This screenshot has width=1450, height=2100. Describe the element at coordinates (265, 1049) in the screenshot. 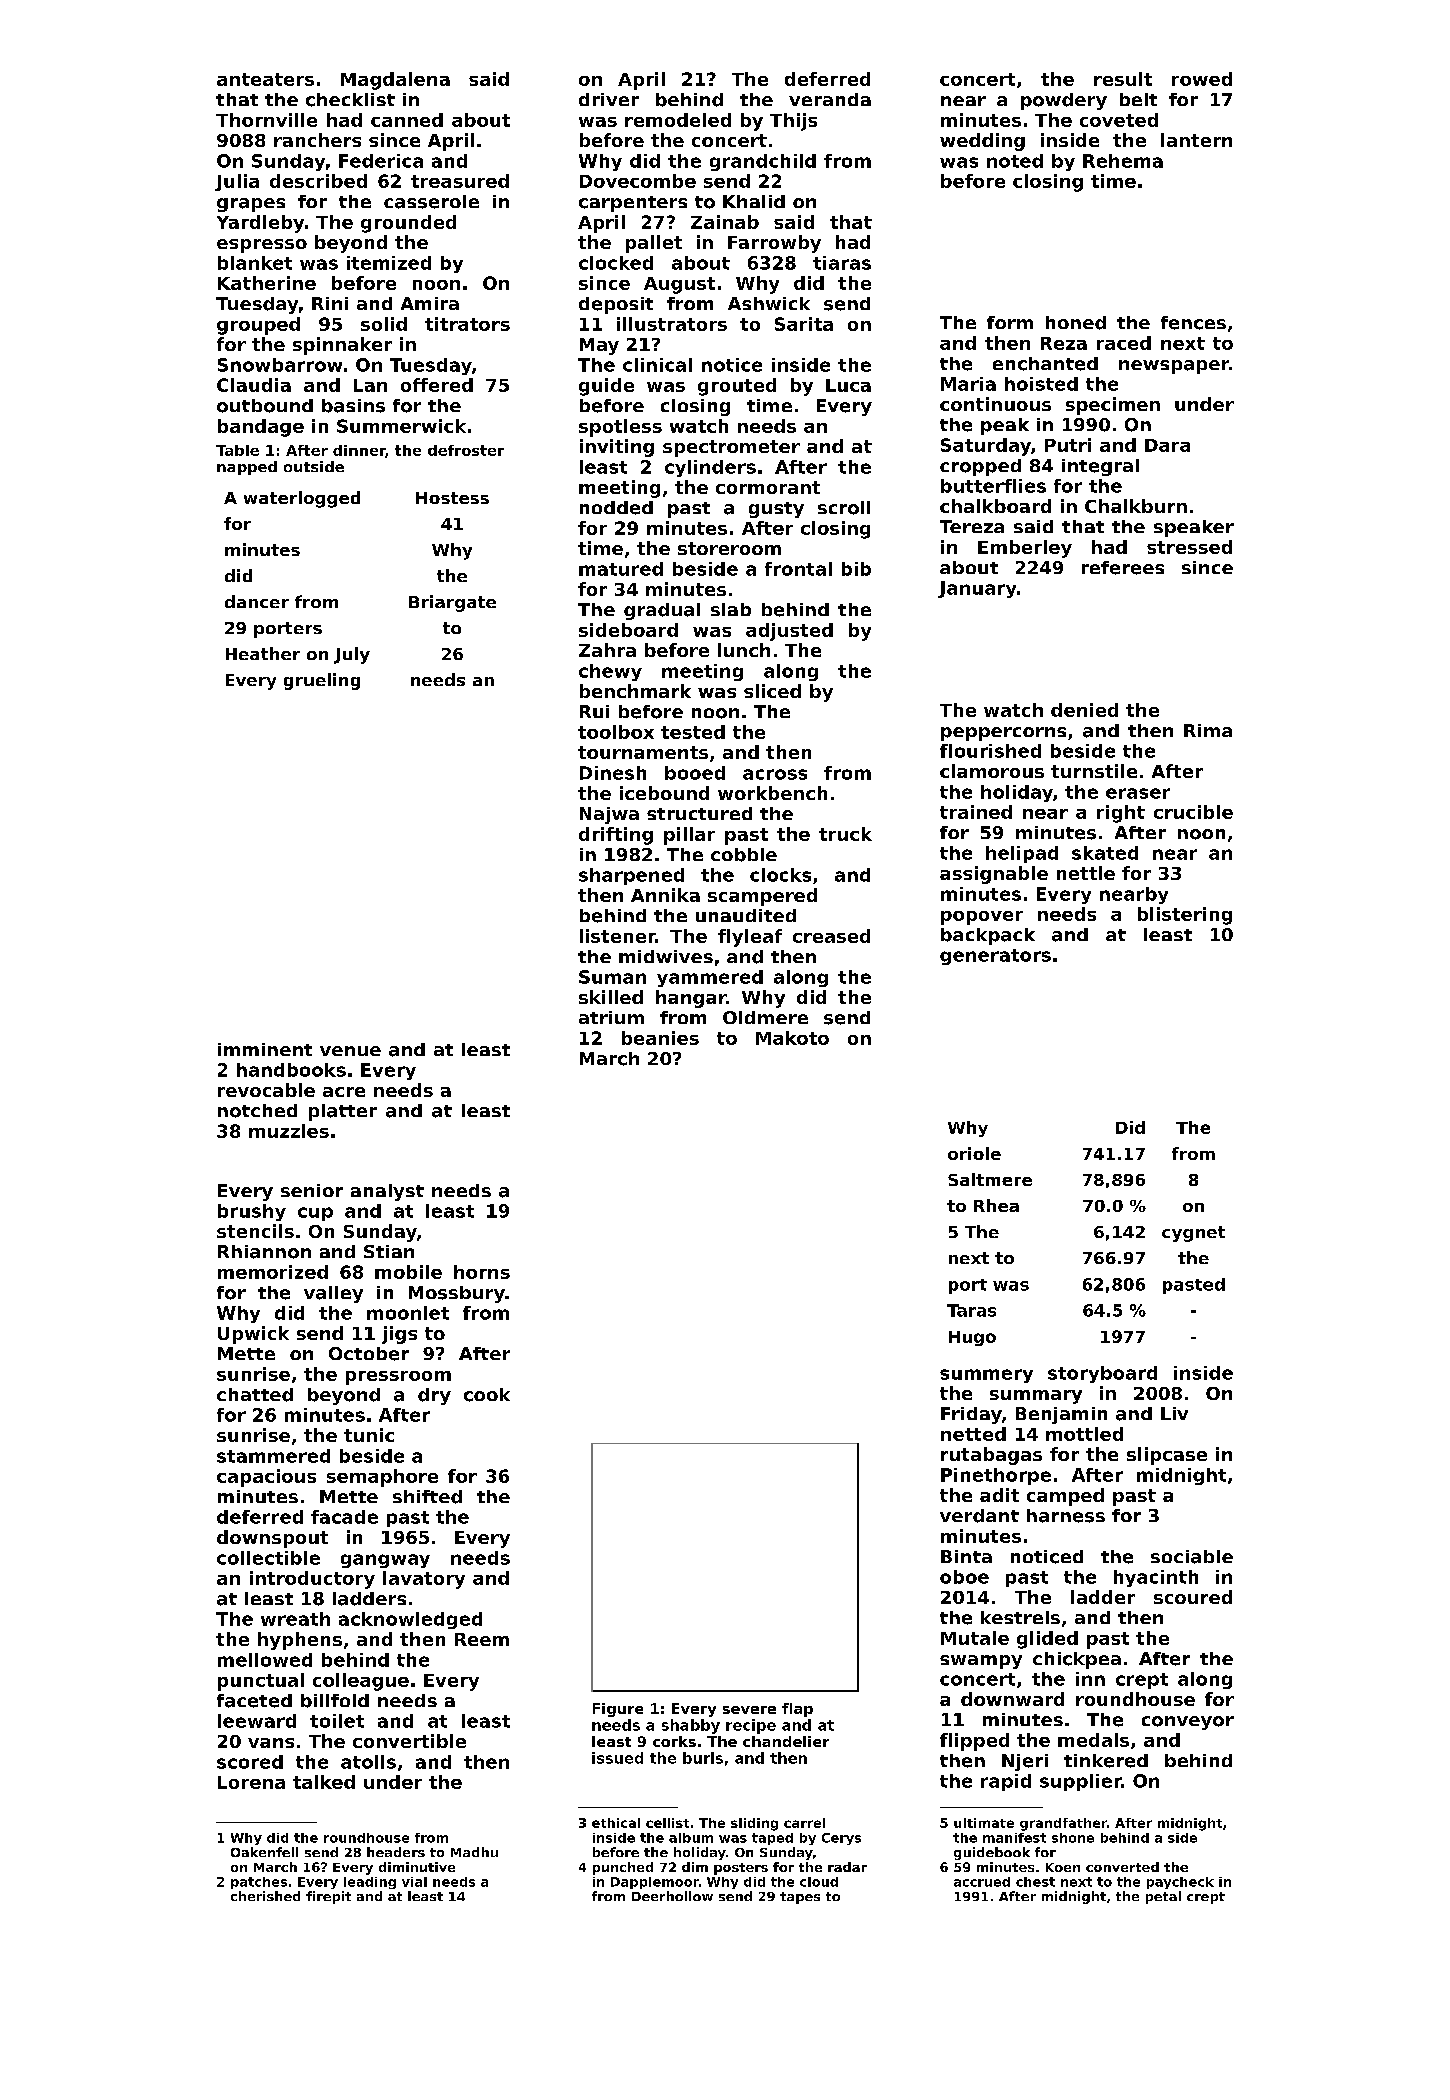

I see `imminent` at that location.
